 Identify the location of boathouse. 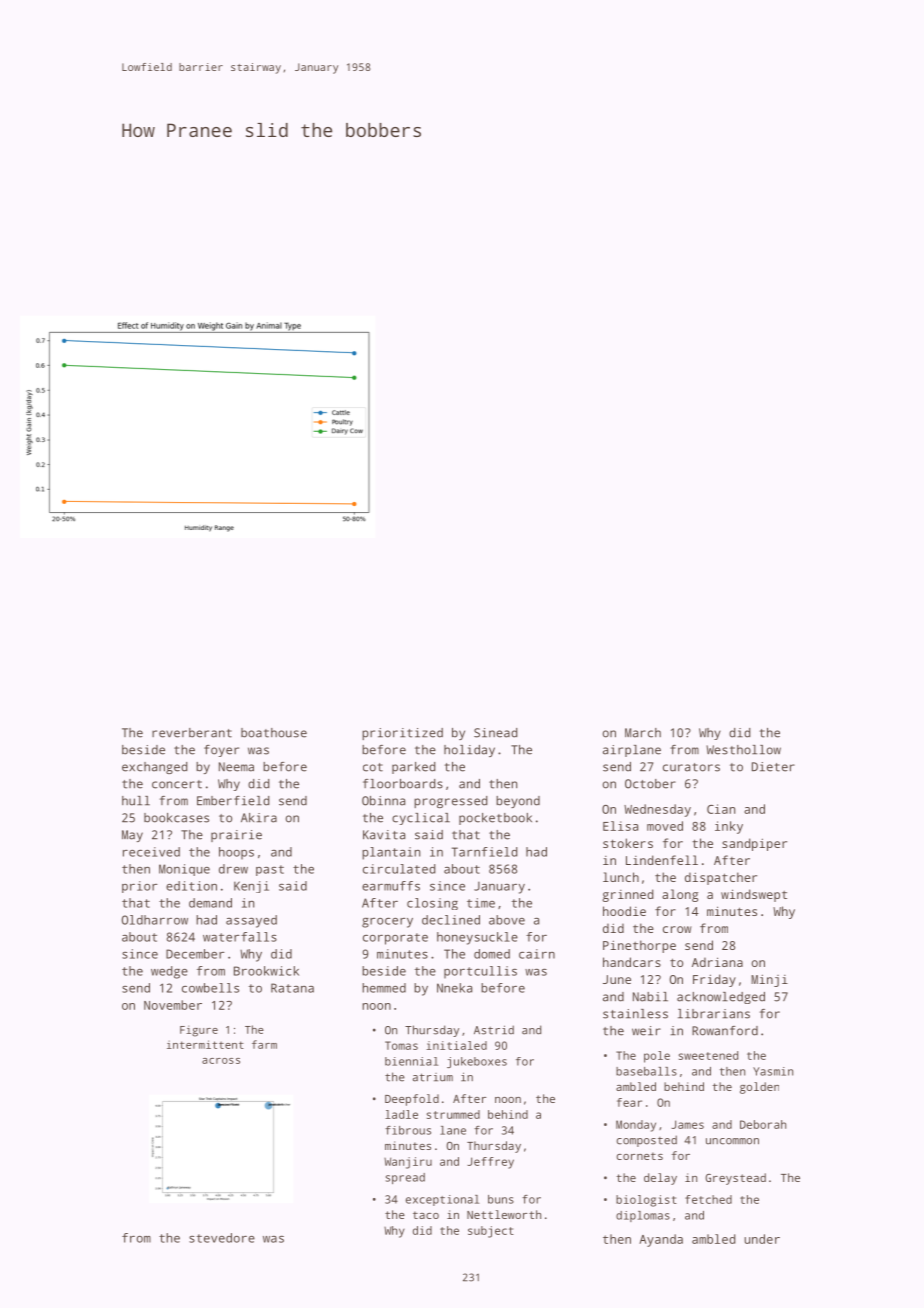
(274, 733).
